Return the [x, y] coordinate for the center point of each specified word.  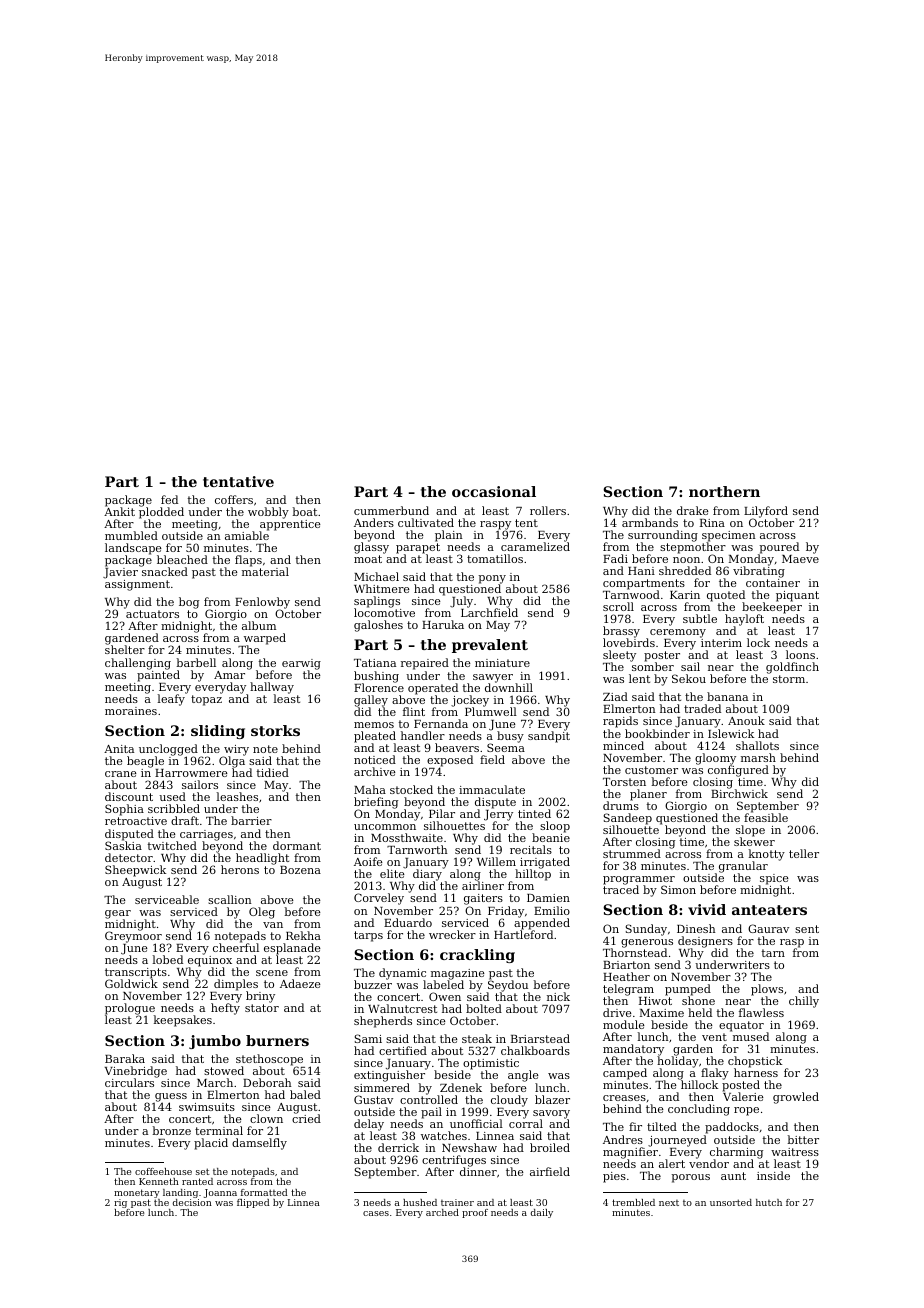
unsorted [731, 1202]
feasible [766, 817]
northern [724, 491]
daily [542, 1213]
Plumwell [491, 711]
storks [275, 730]
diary [427, 876]
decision [192, 1202]
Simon [678, 889]
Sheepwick [135, 871]
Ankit [119, 511]
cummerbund [391, 510]
